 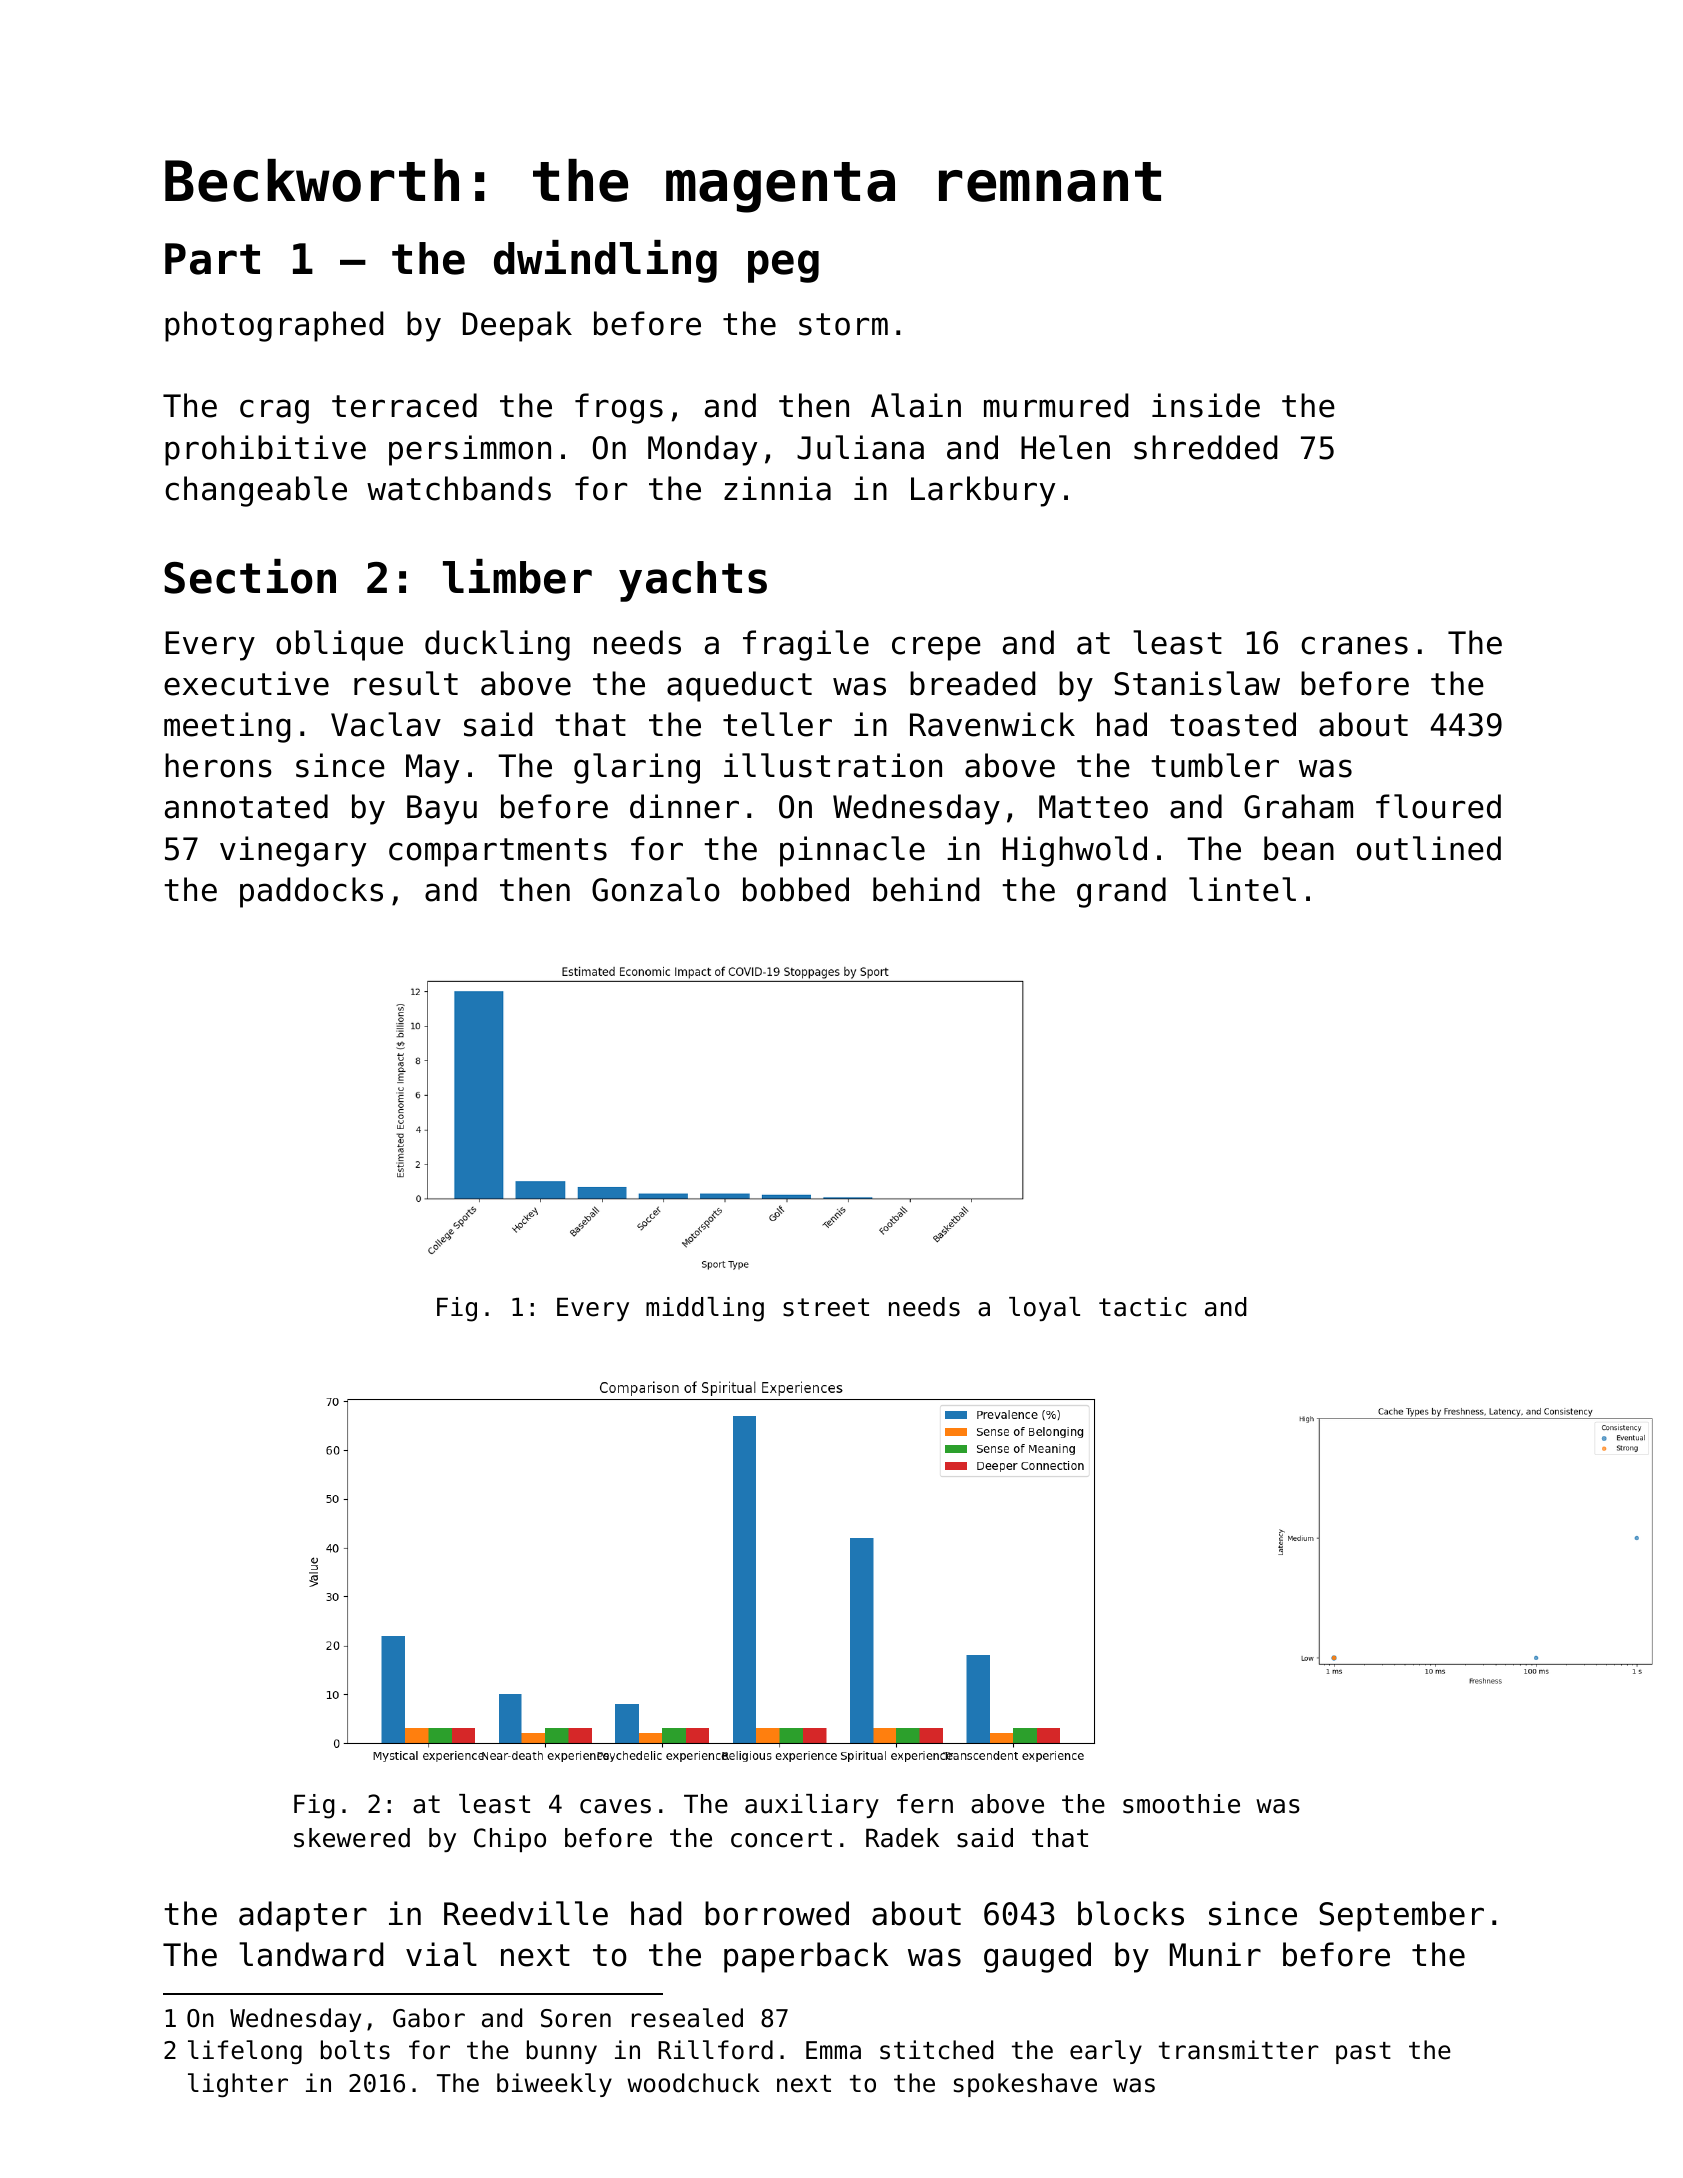 I want to click on photographed, so click(x=274, y=326).
